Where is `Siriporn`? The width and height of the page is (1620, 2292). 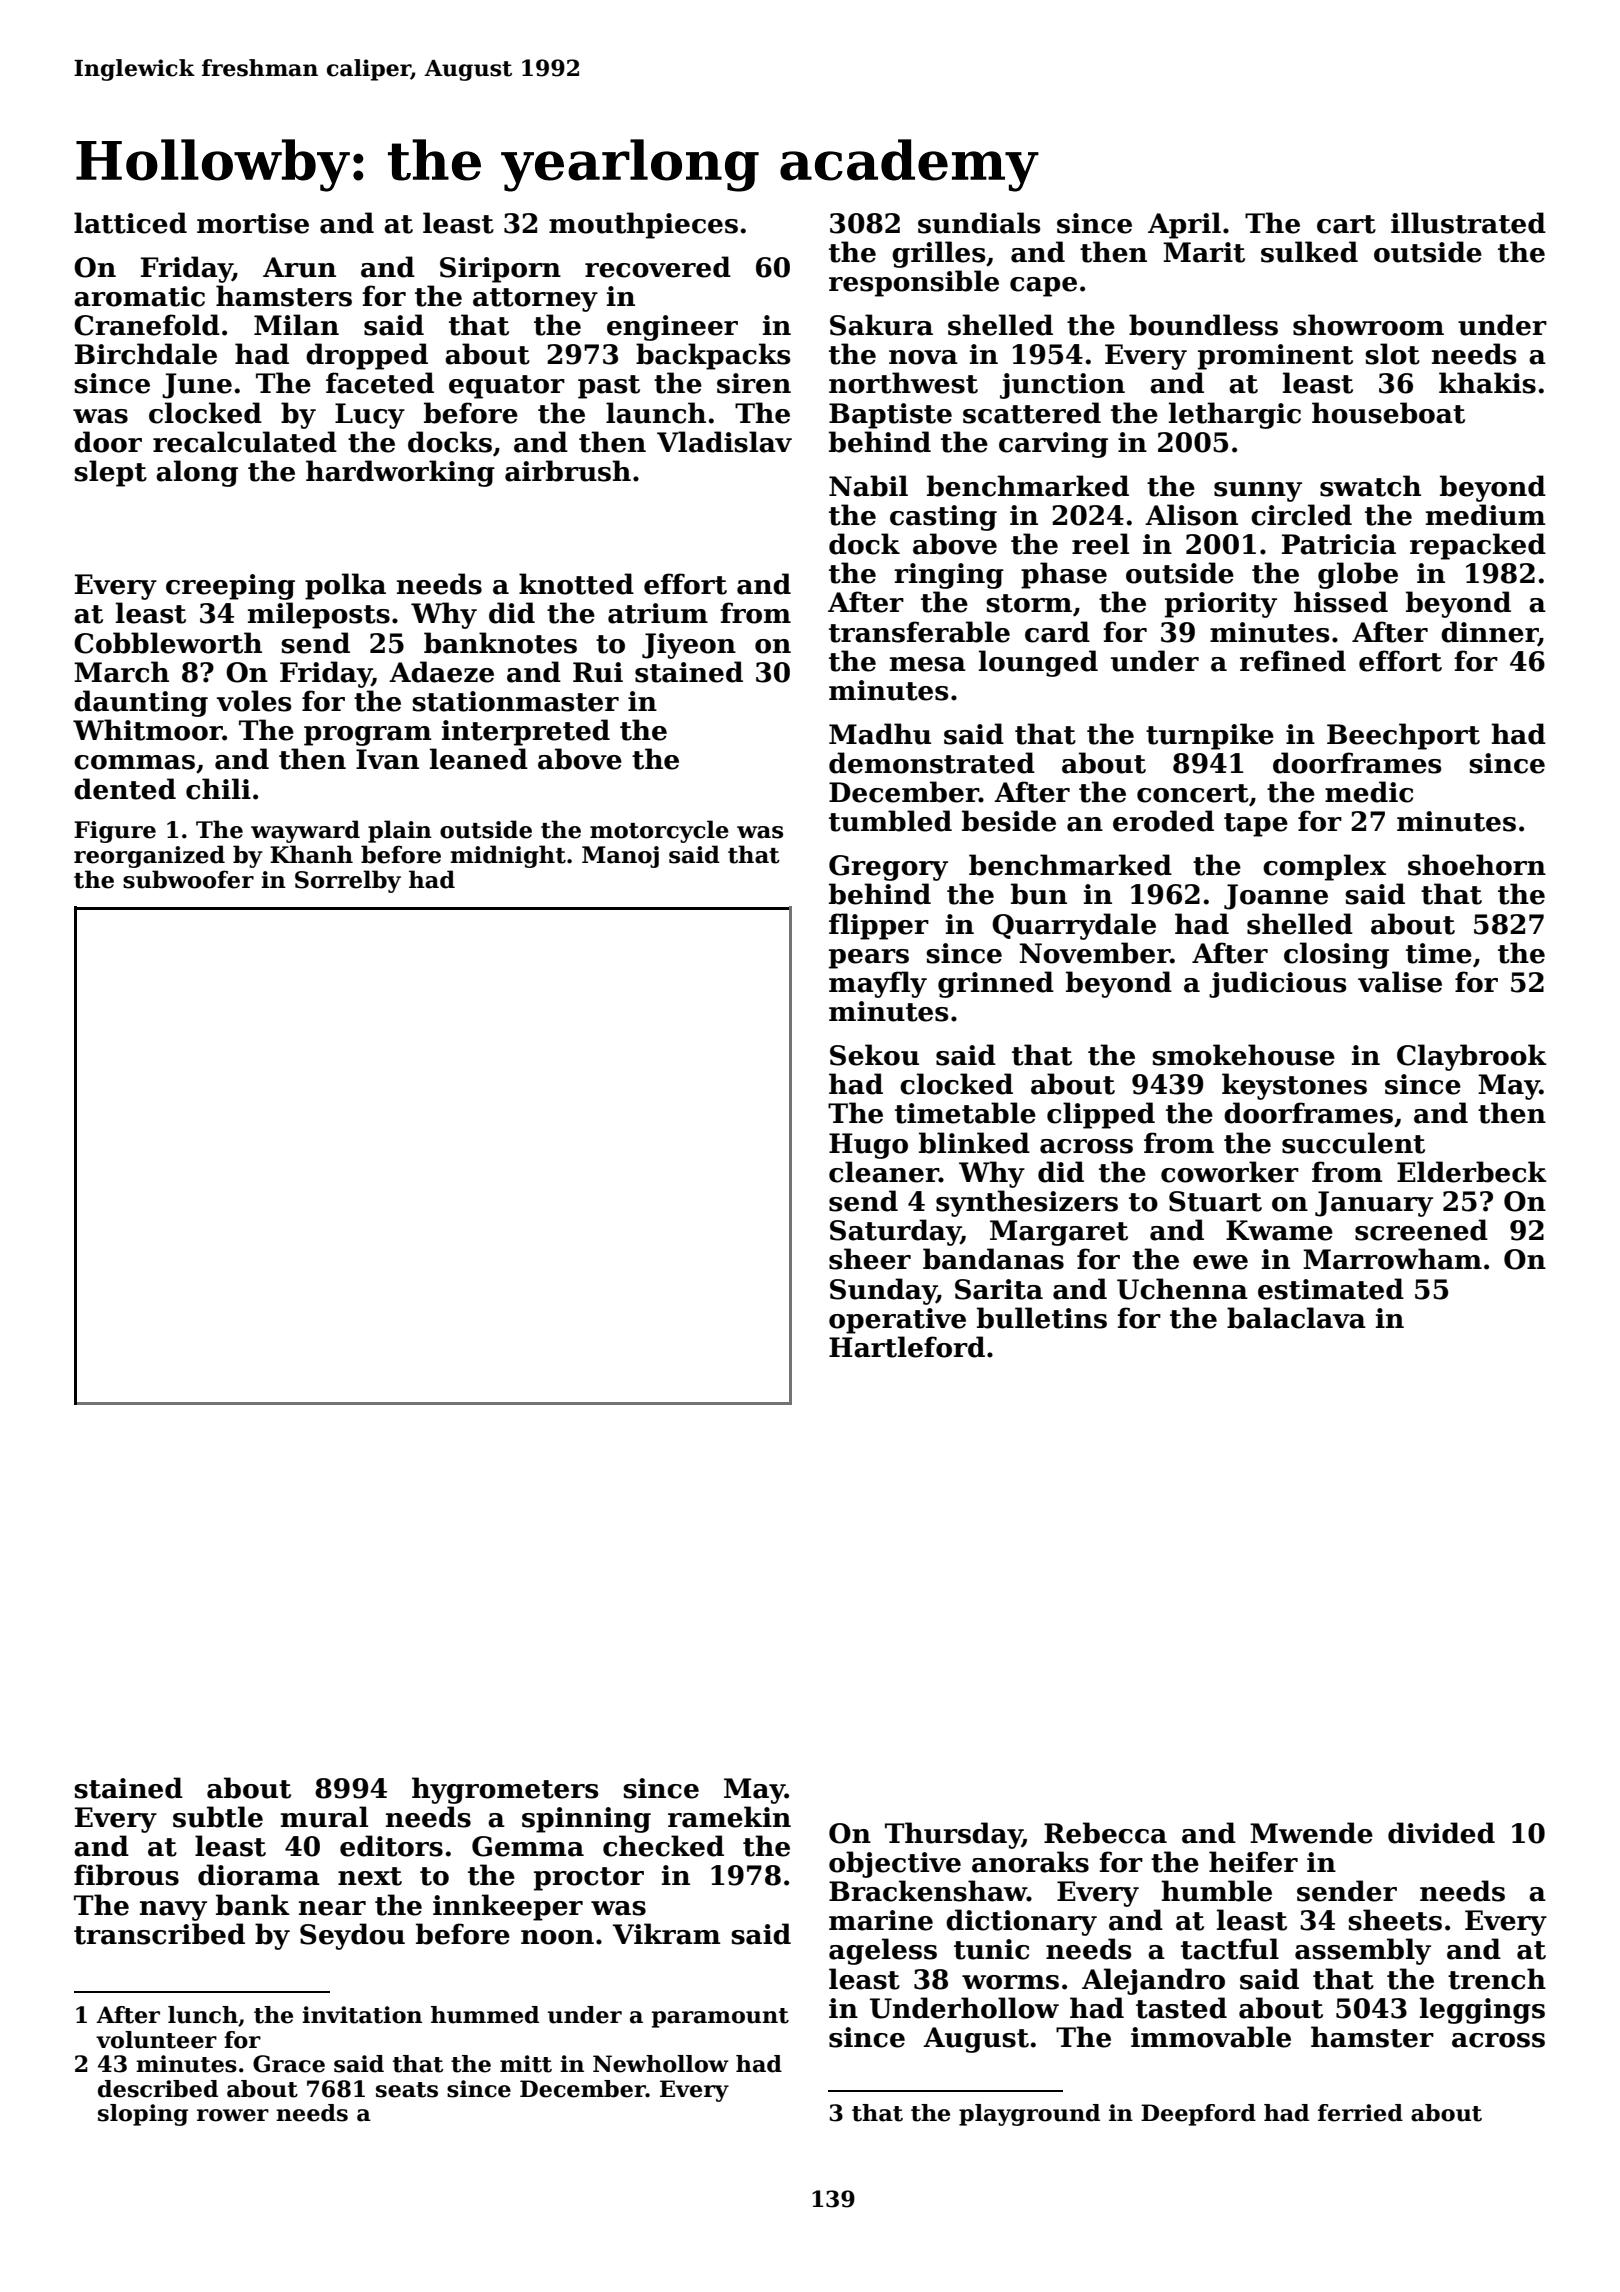 Siriporn is located at coordinates (500, 270).
